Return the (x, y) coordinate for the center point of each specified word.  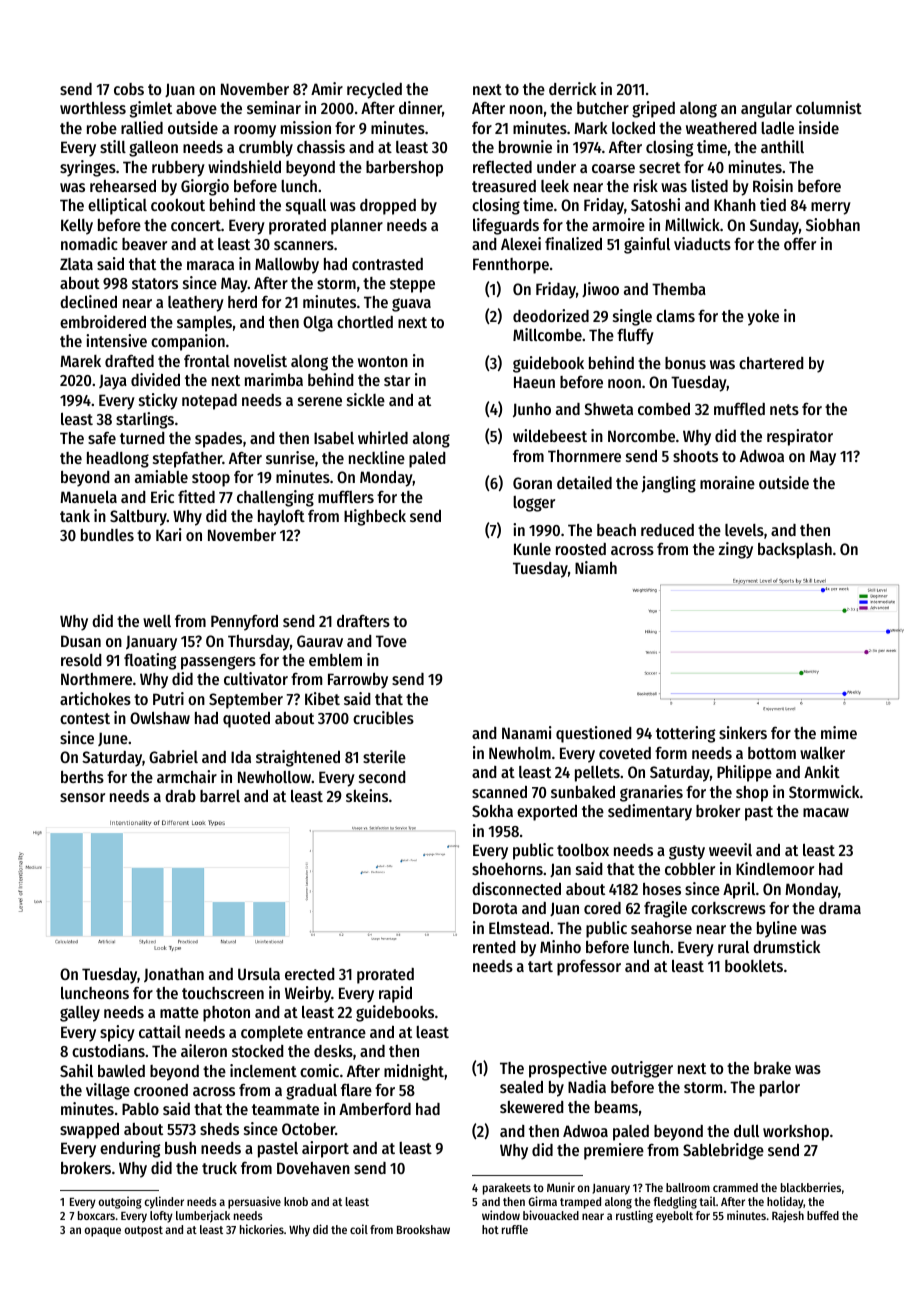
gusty (687, 852)
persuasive (254, 1202)
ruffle (515, 1229)
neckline (377, 457)
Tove (391, 641)
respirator (800, 437)
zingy (735, 550)
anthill (782, 146)
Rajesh (788, 1216)
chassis (321, 146)
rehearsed (123, 186)
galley (80, 1014)
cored (602, 908)
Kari (169, 534)
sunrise (290, 457)
